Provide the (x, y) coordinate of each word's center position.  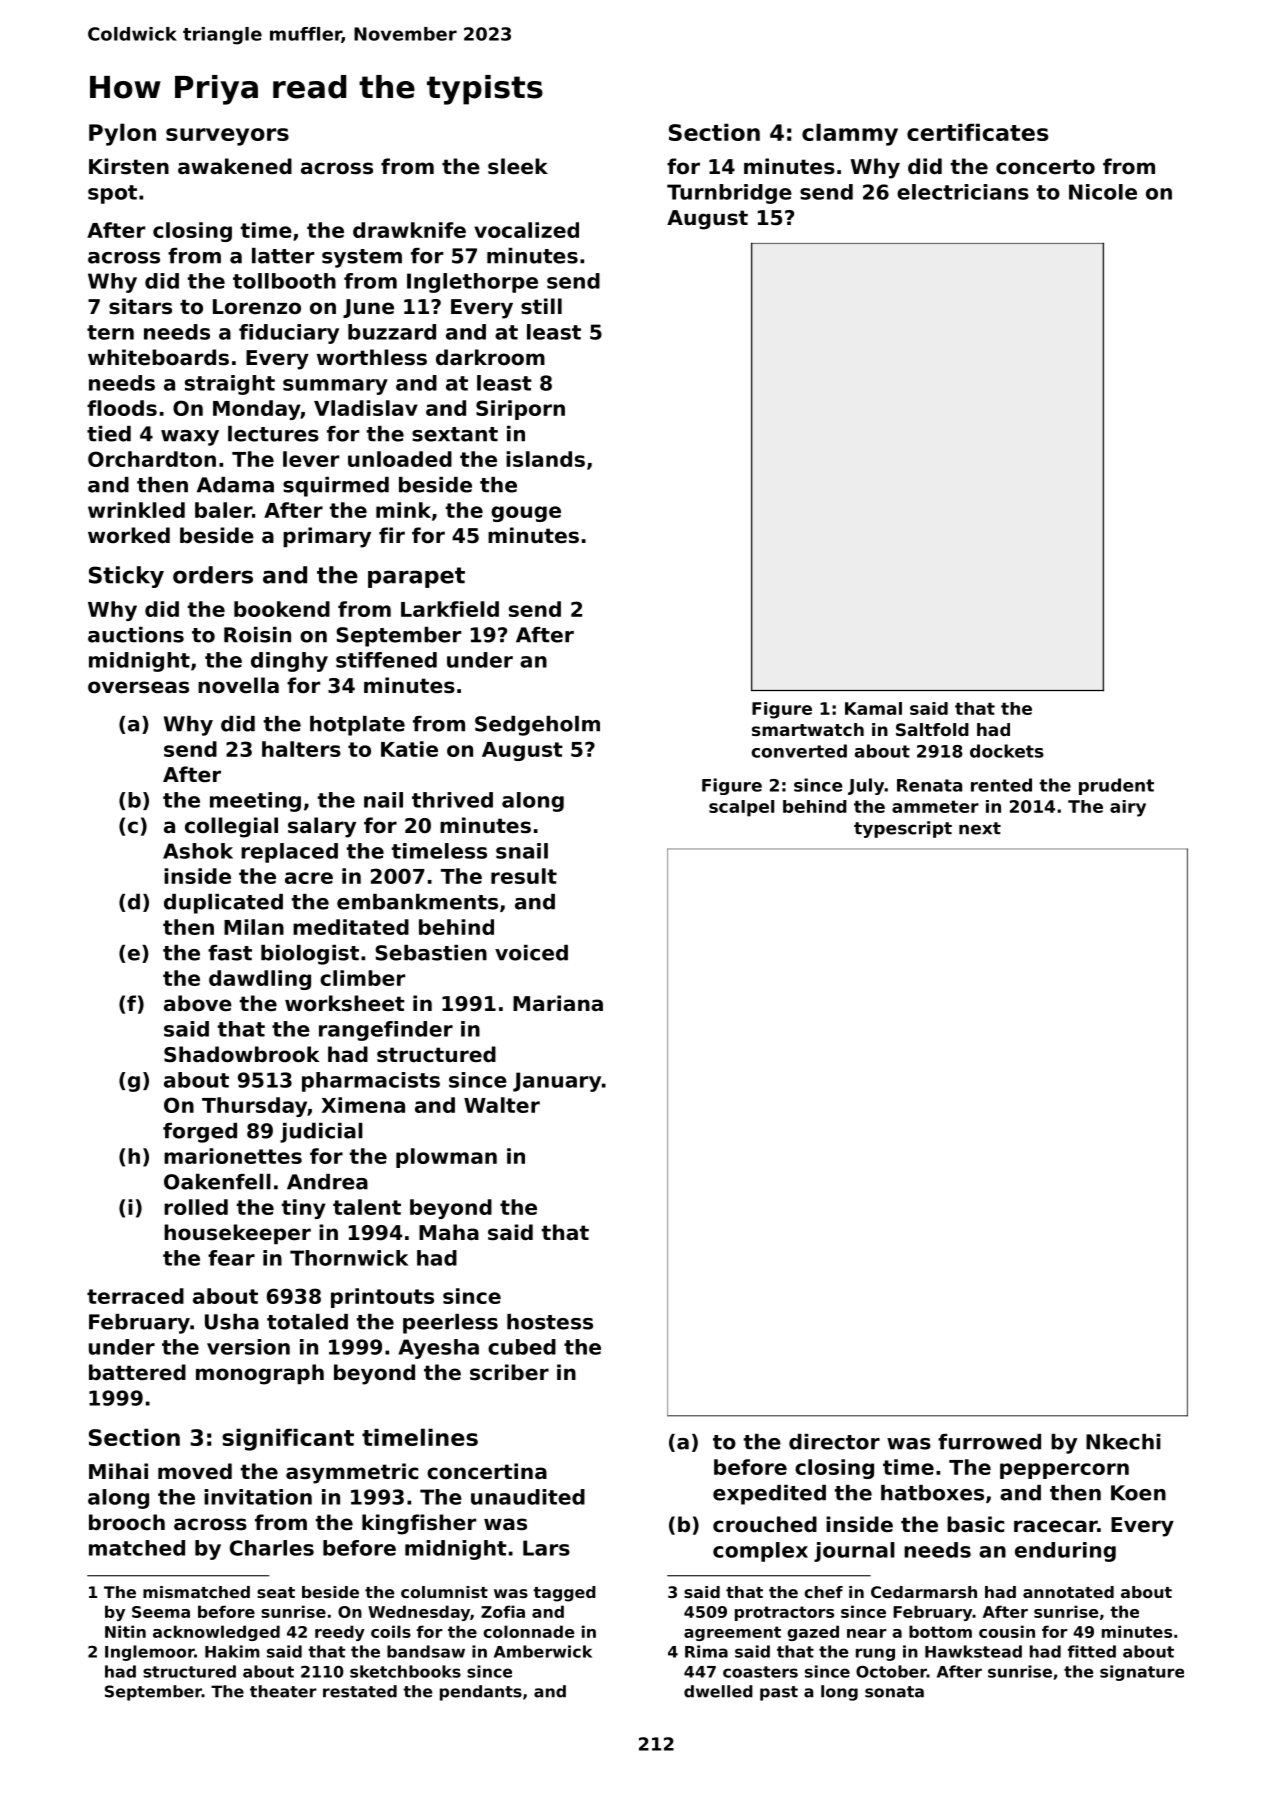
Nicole (1103, 192)
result (524, 876)
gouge (526, 514)
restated (360, 1691)
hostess (550, 1322)
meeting (255, 802)
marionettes (233, 1156)
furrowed (989, 1442)
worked (129, 535)
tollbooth (284, 281)
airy (1128, 808)
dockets (1007, 751)
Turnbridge (729, 194)
